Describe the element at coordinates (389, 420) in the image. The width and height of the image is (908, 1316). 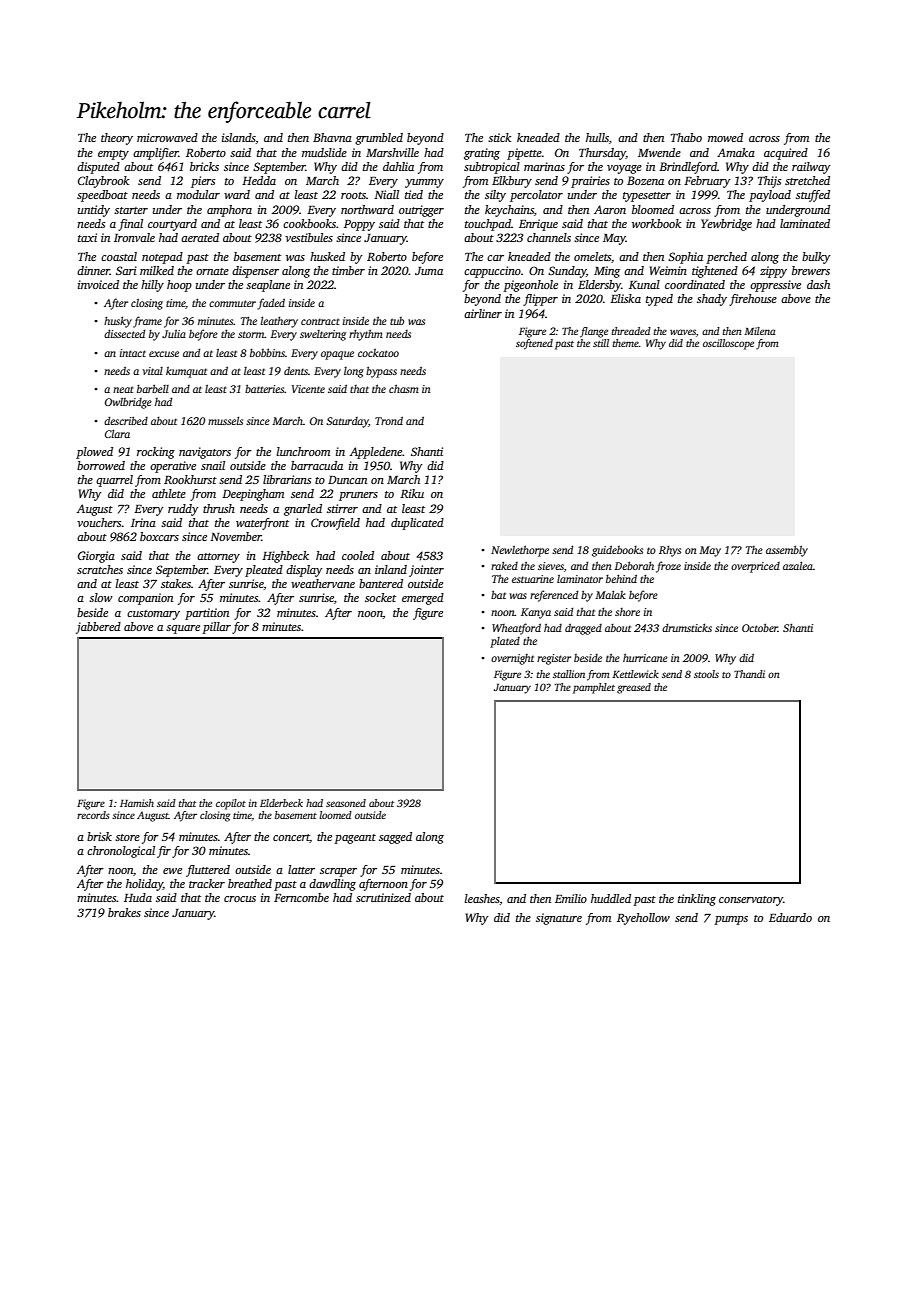
I see `Trond` at that location.
